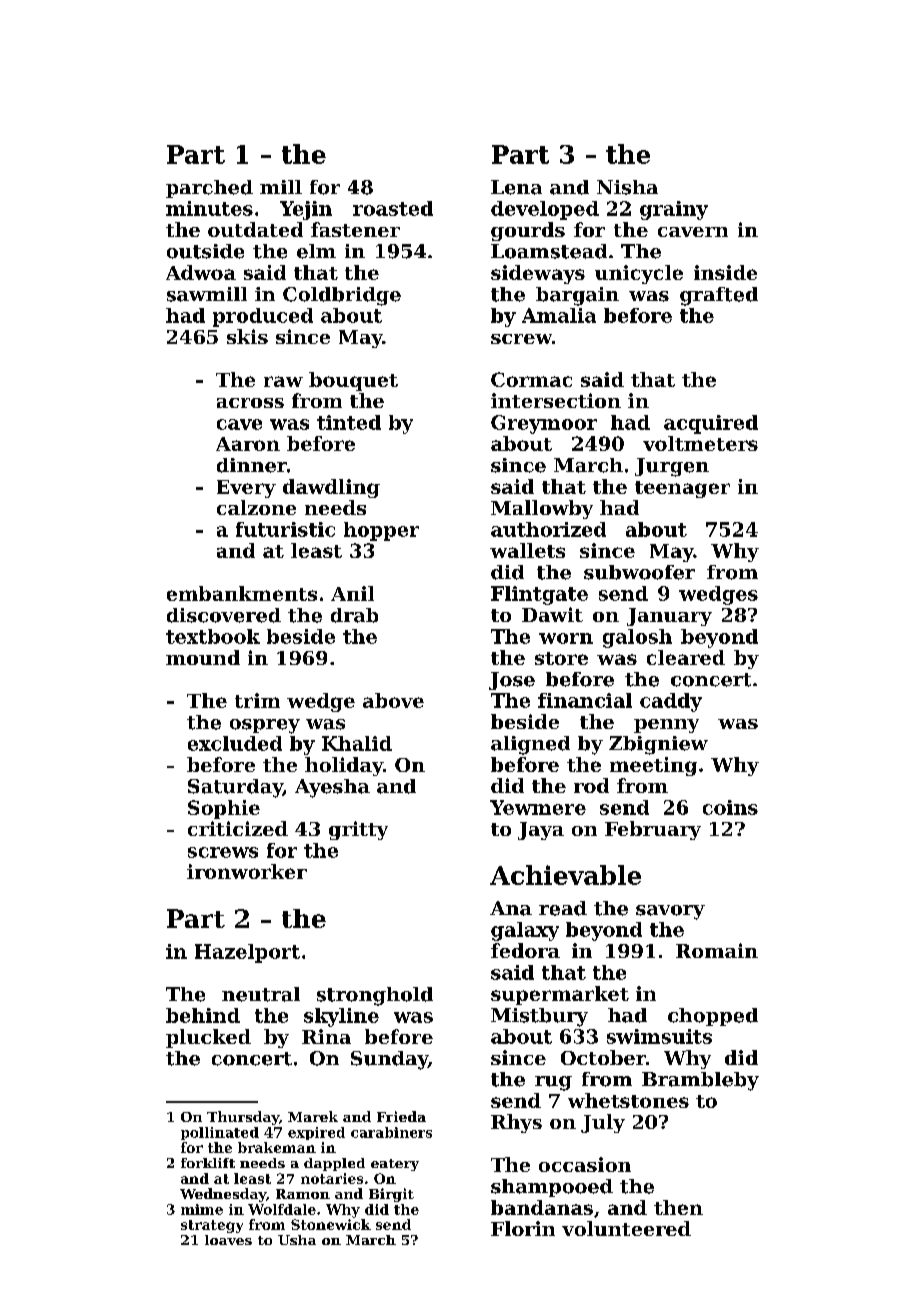 The width and height of the screenshot is (924, 1311). What do you see at coordinates (531, 379) in the screenshot?
I see `Cormac` at bounding box center [531, 379].
